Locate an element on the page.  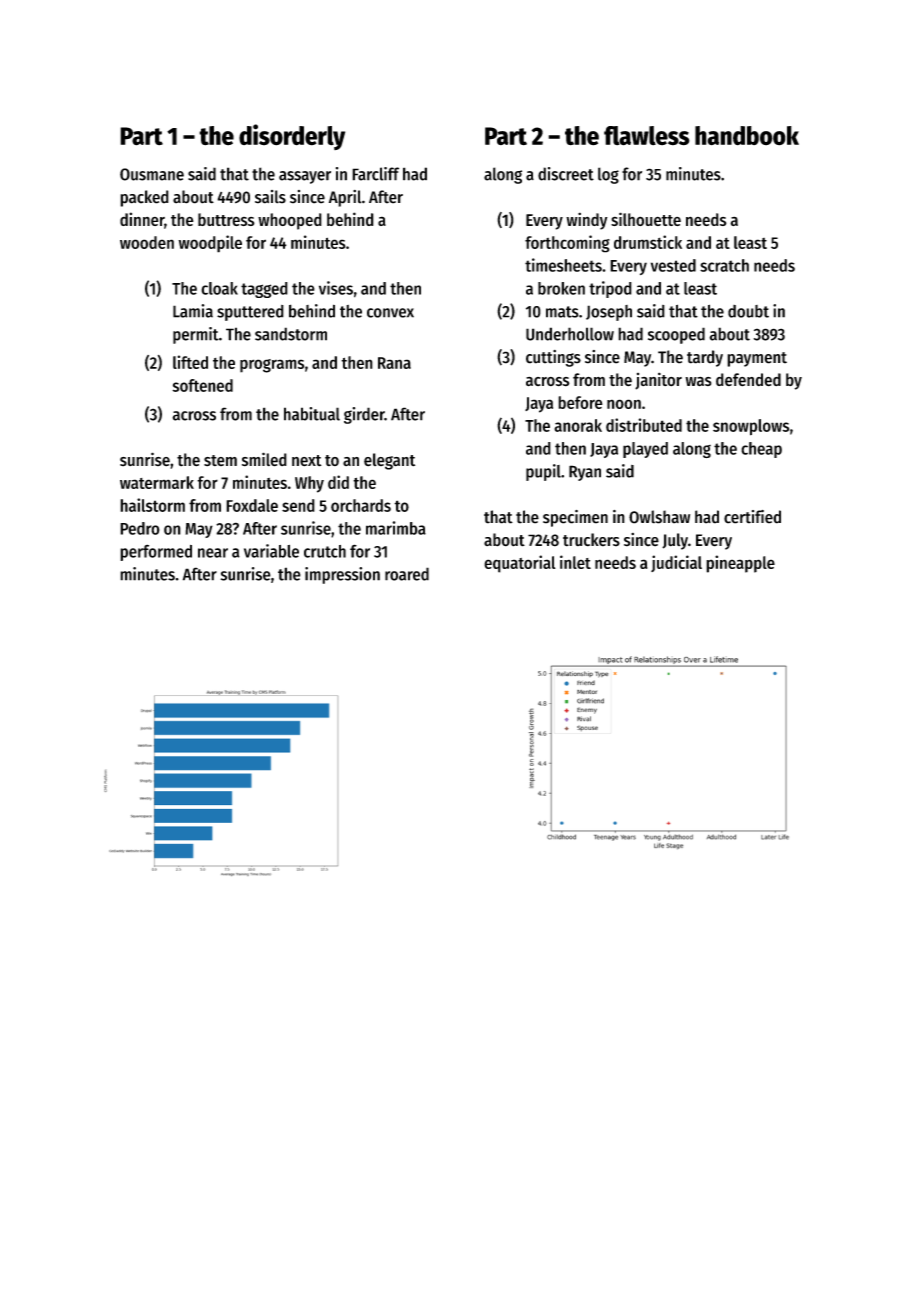
cheap is located at coordinates (761, 450).
